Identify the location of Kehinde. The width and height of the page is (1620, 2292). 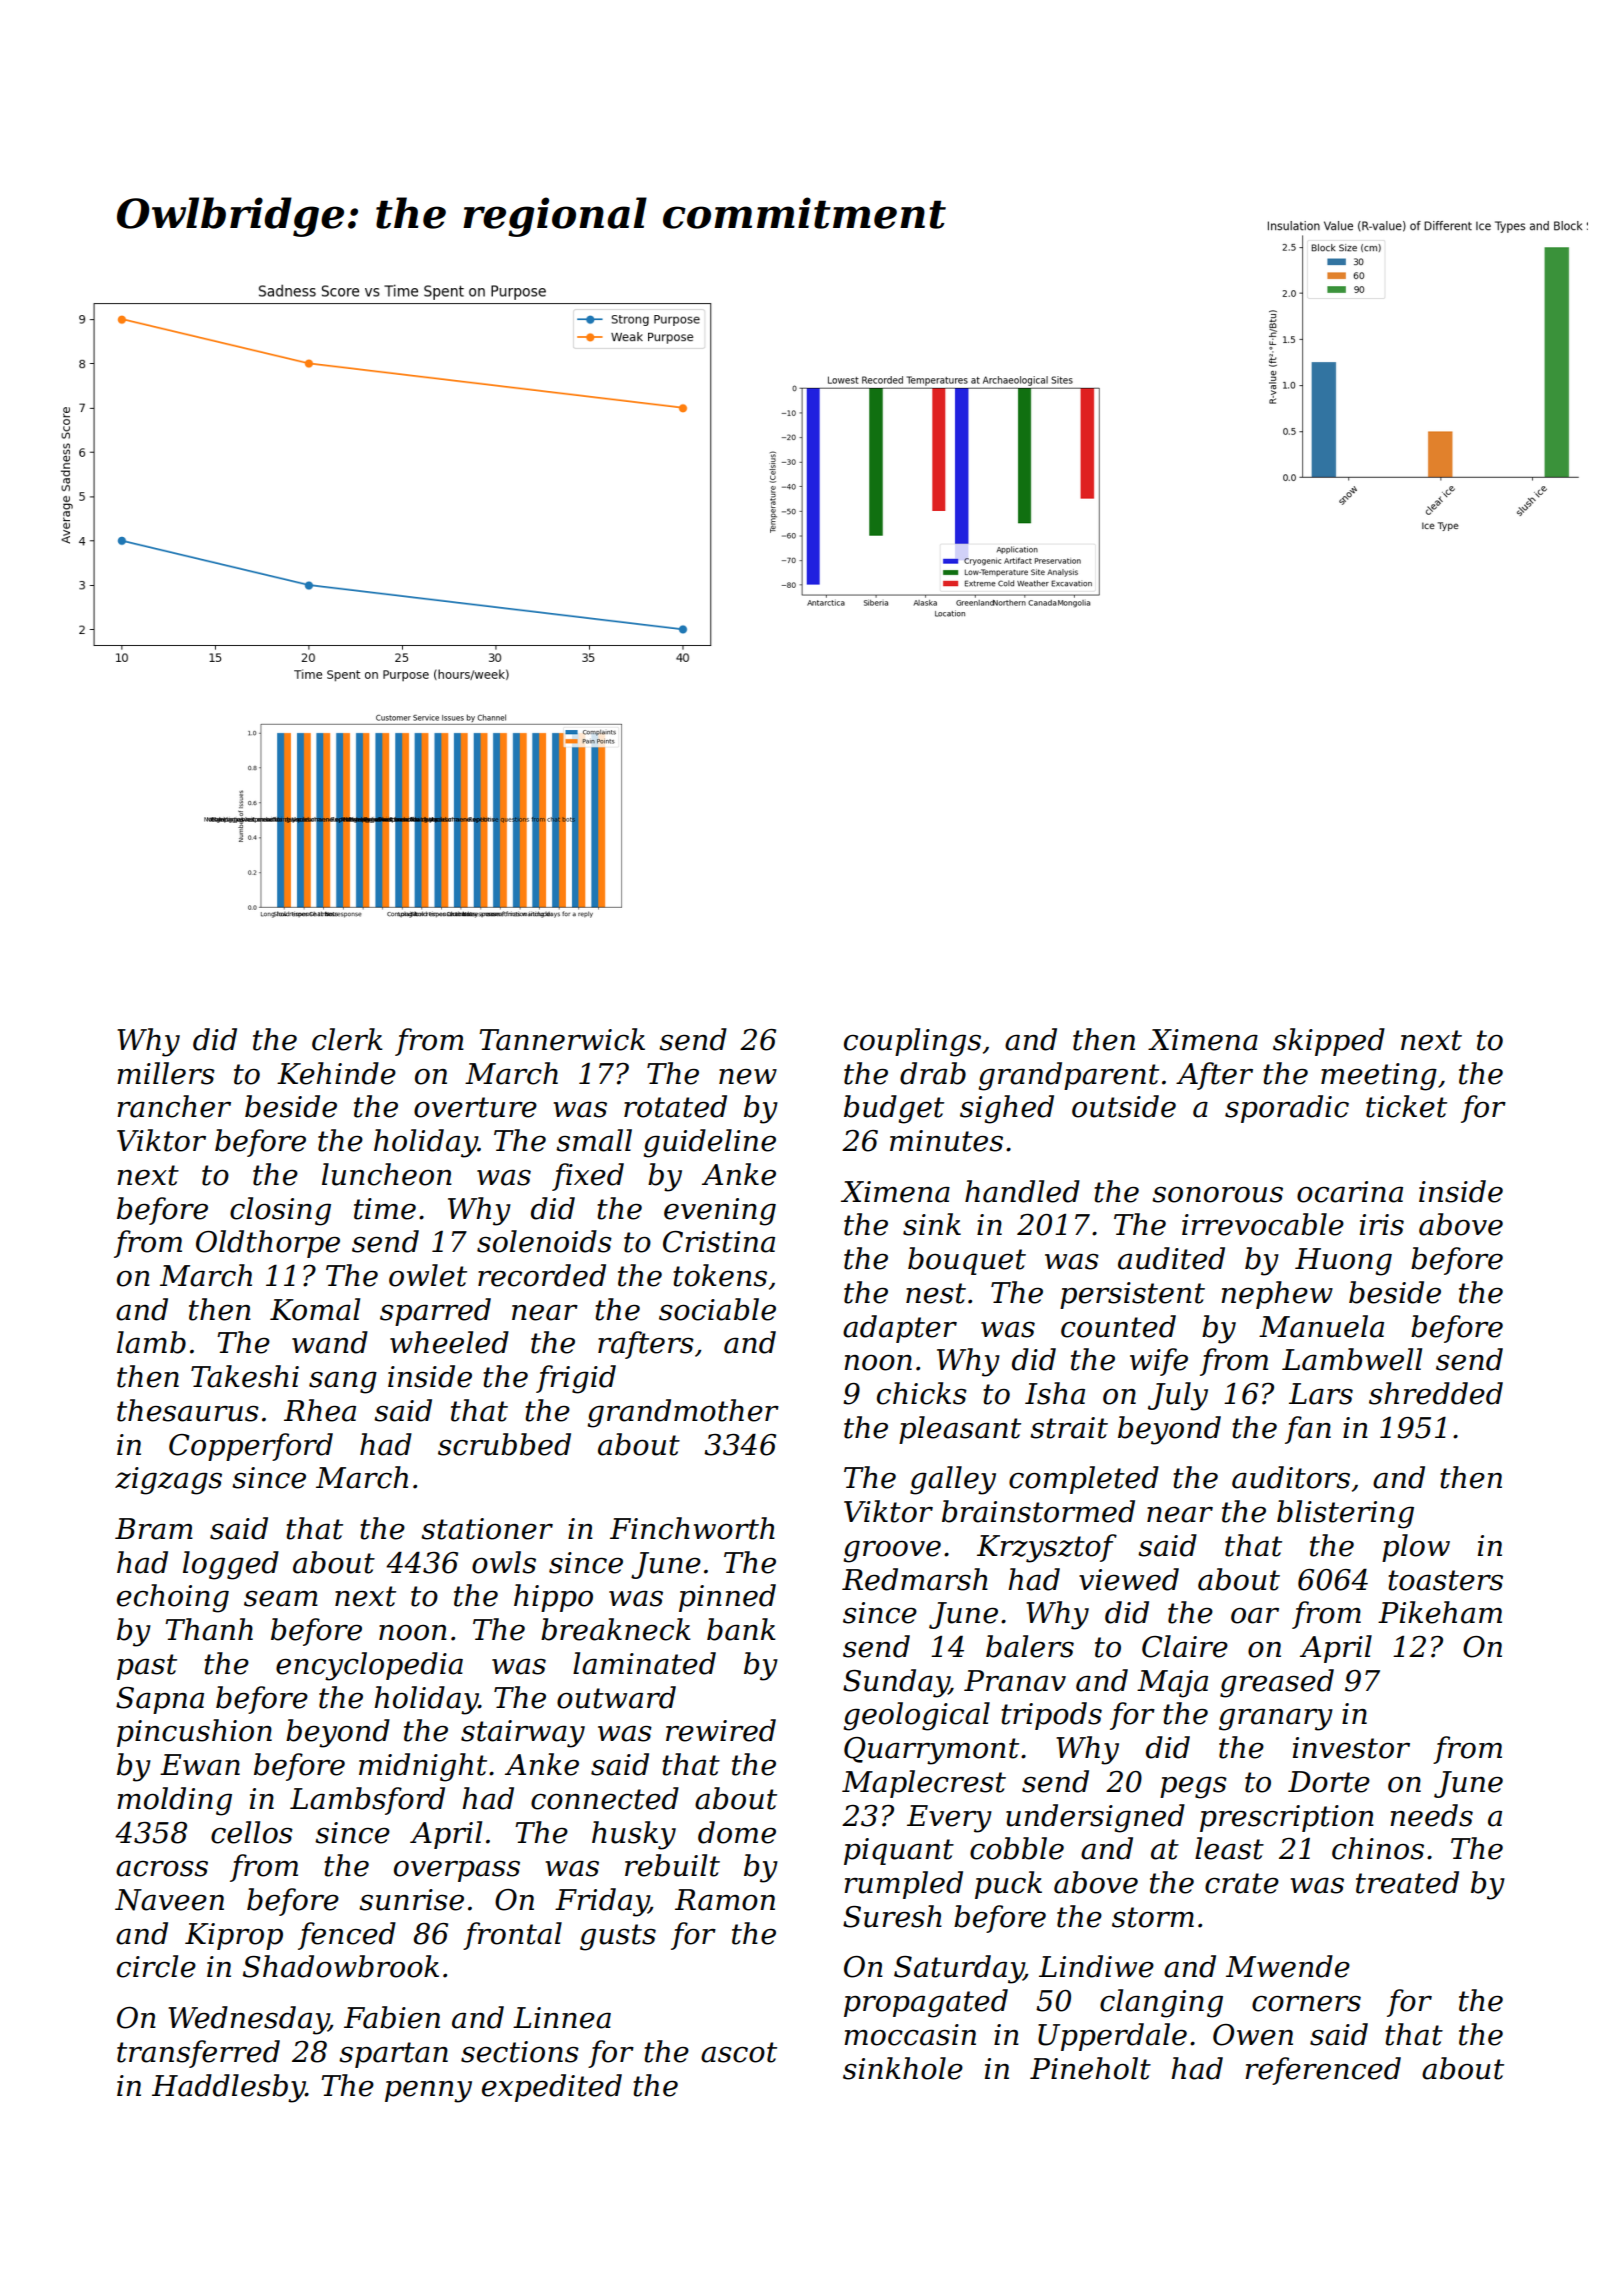
(336, 1073).
